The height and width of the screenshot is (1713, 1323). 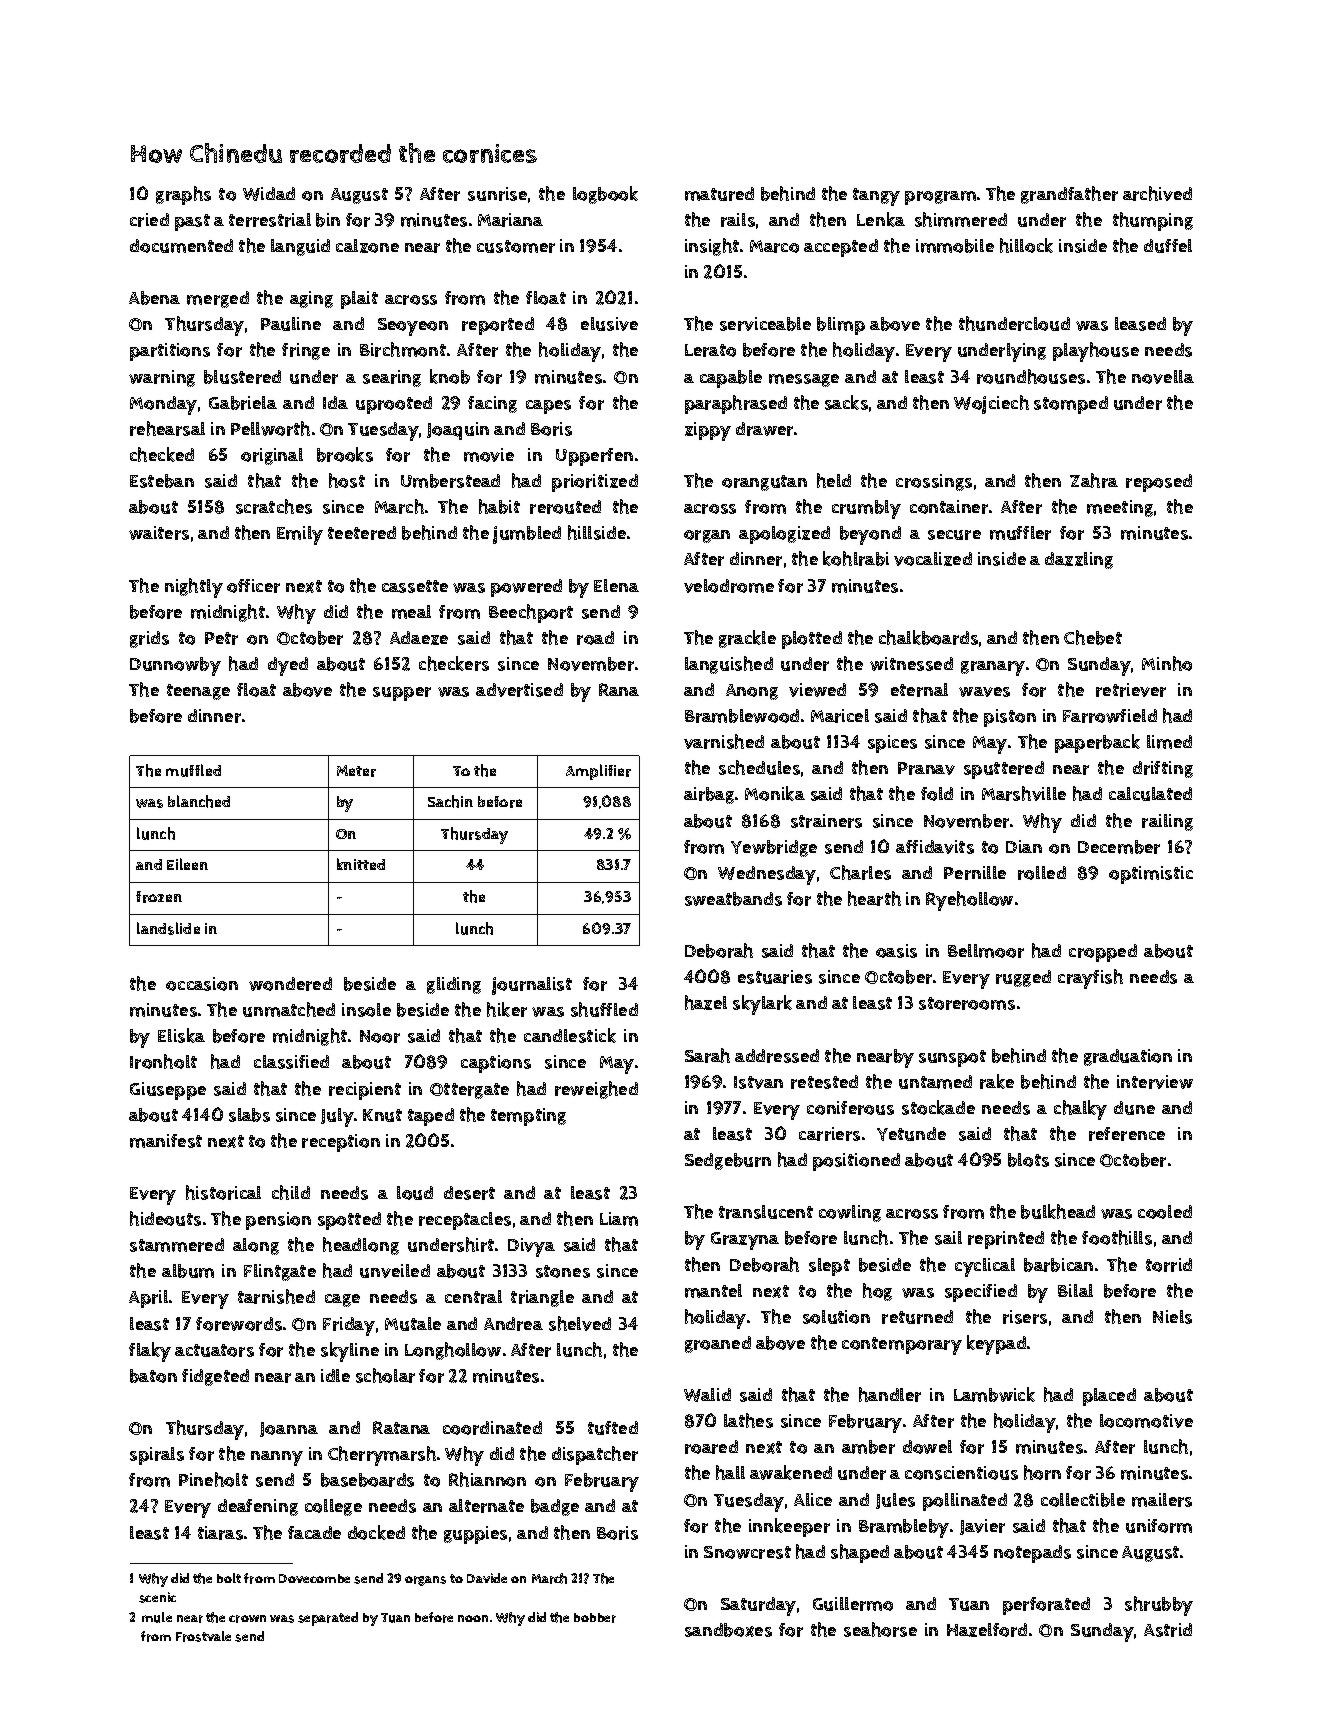 I want to click on shimmered, so click(x=961, y=219).
